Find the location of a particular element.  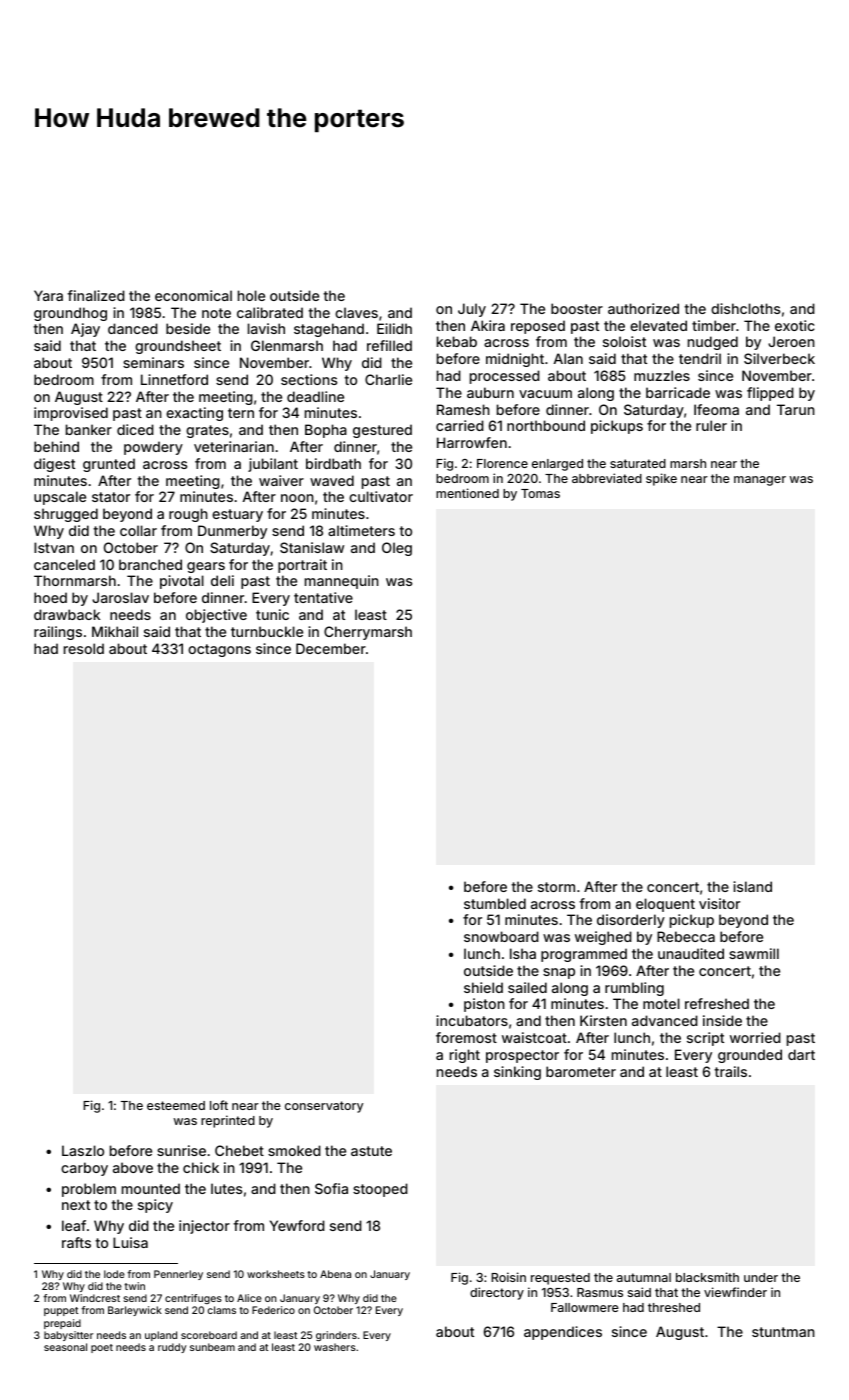

resold is located at coordinates (84, 648).
